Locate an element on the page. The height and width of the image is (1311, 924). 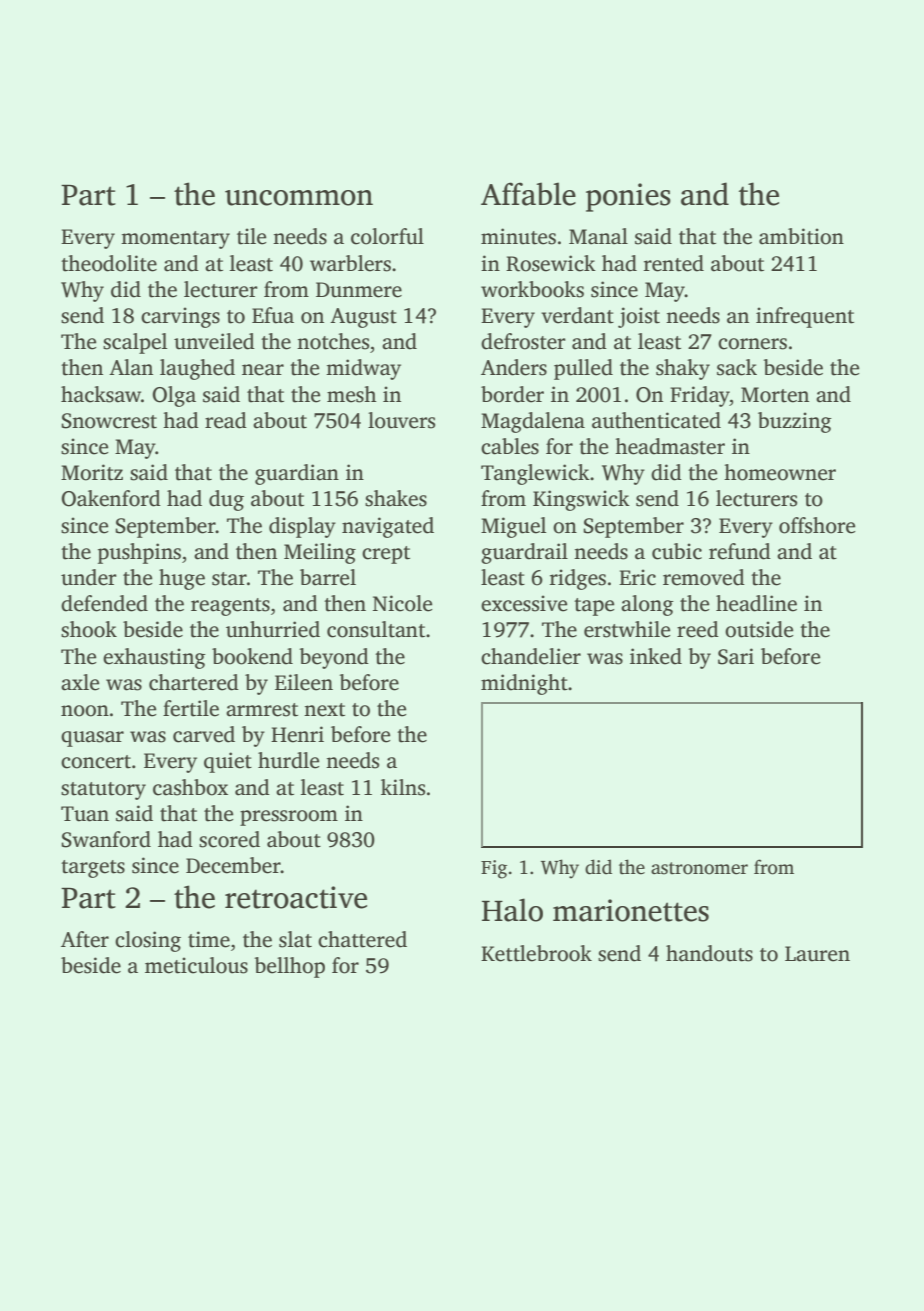
excessive is located at coordinates (524, 603).
